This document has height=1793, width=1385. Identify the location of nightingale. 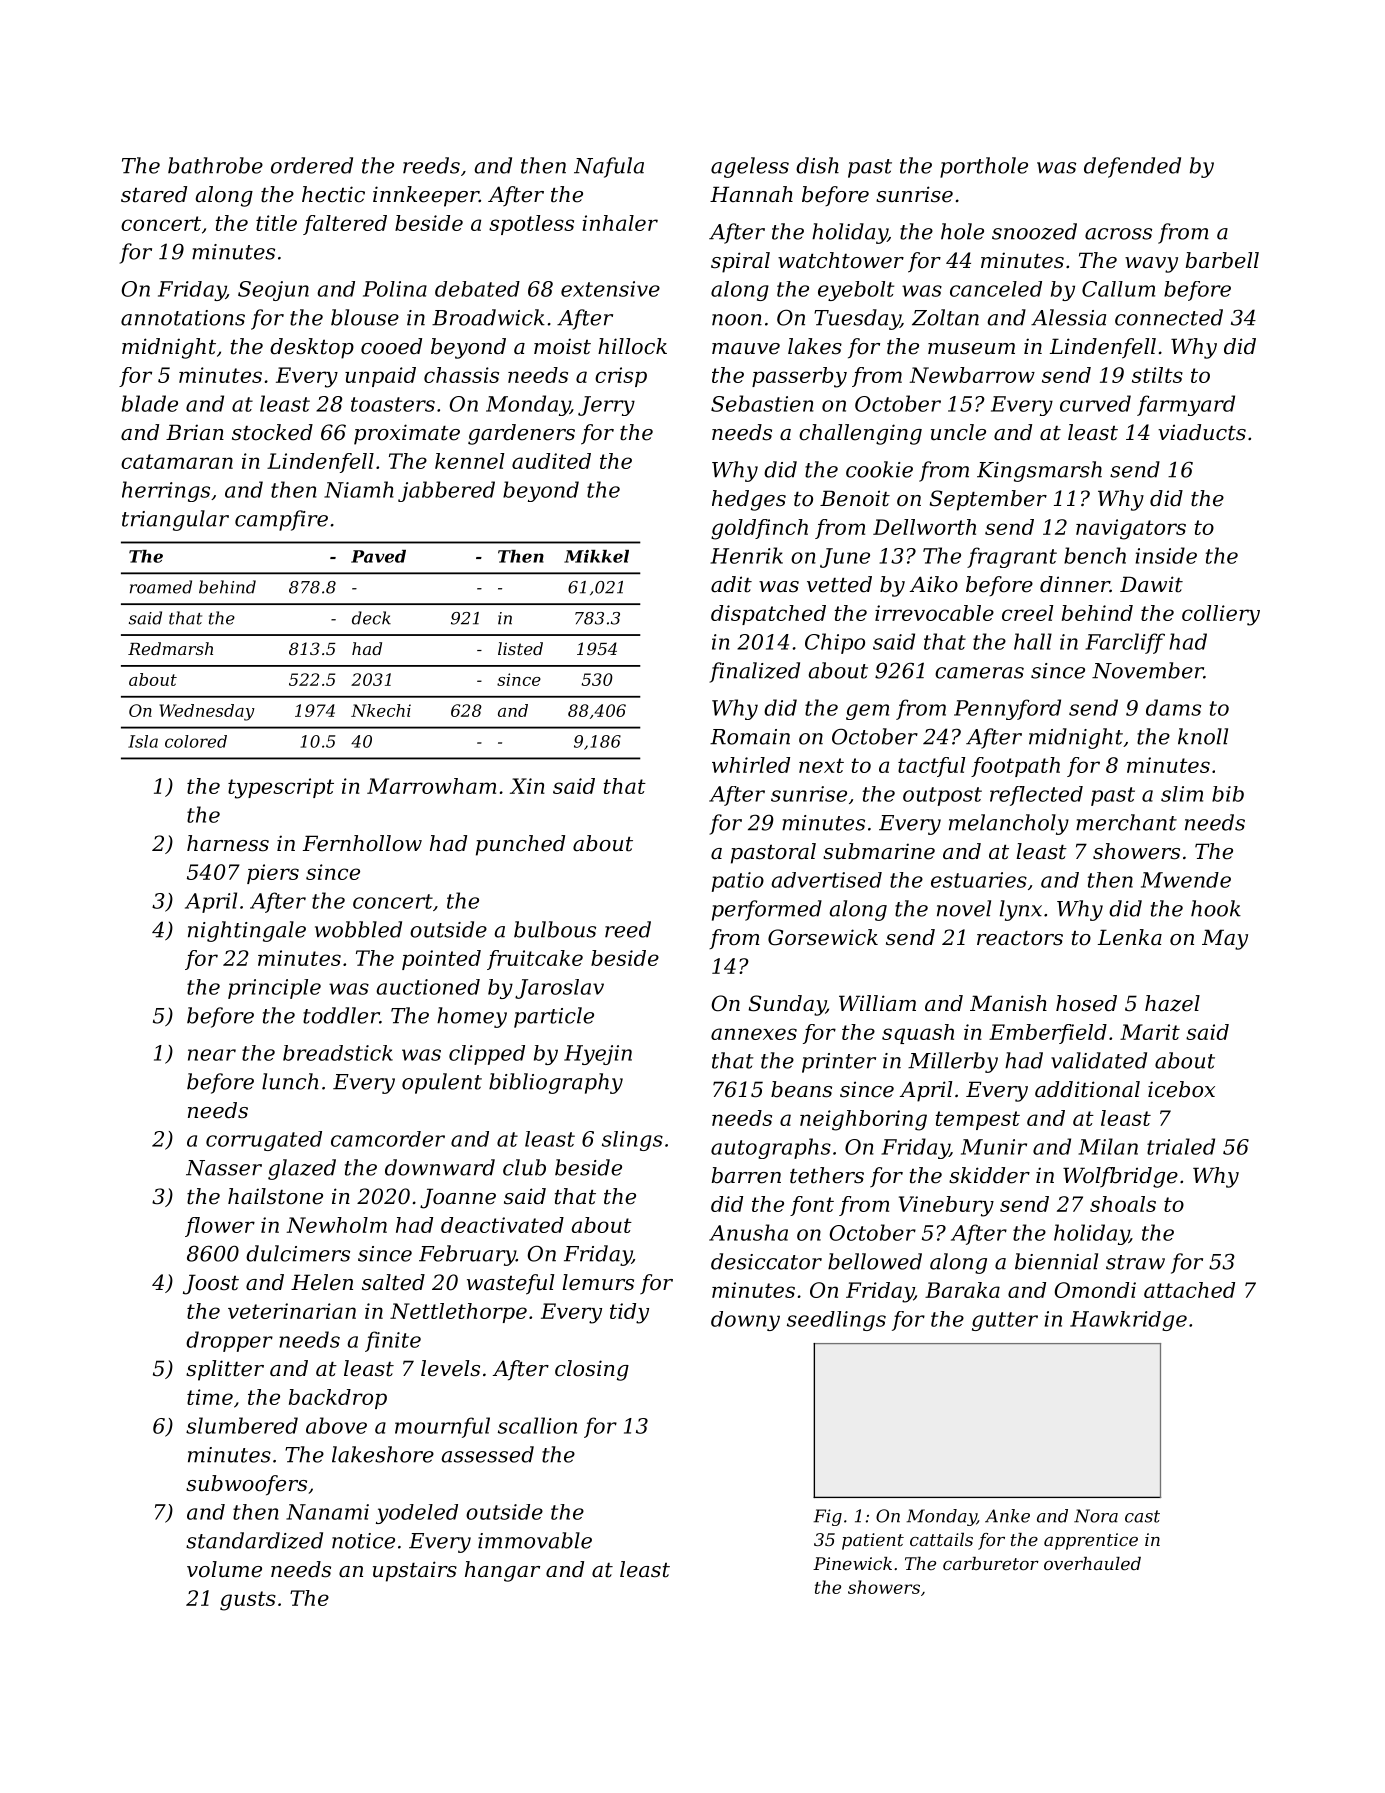
(247, 931).
